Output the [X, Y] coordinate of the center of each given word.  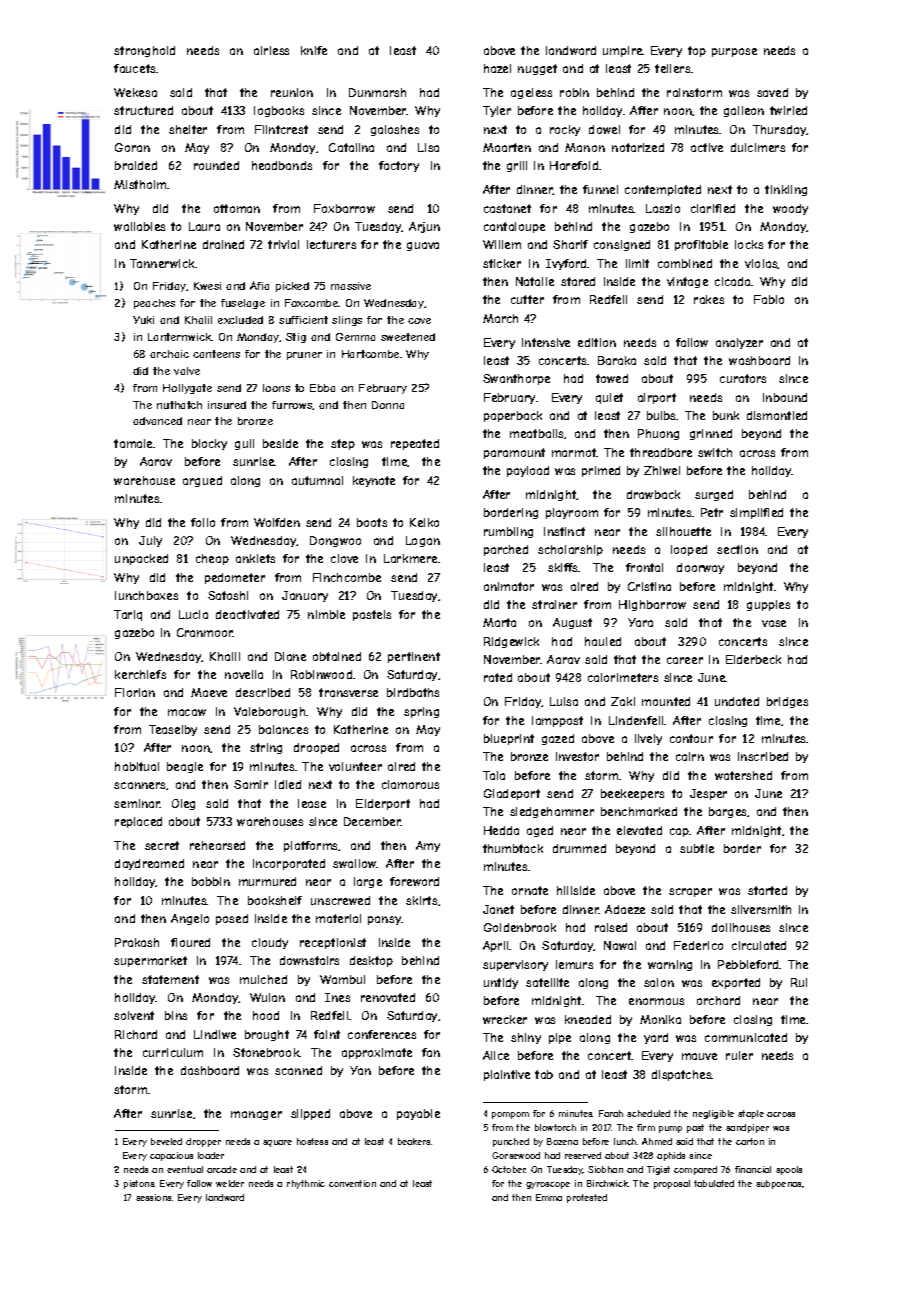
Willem [502, 244]
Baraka [617, 360]
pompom [510, 1115]
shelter [188, 129]
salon [659, 982]
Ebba [322, 388]
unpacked [141, 559]
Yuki [143, 320]
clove [344, 558]
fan [431, 1052]
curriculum [173, 1052]
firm [646, 1127]
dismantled [777, 415]
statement [170, 979]
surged [714, 495]
